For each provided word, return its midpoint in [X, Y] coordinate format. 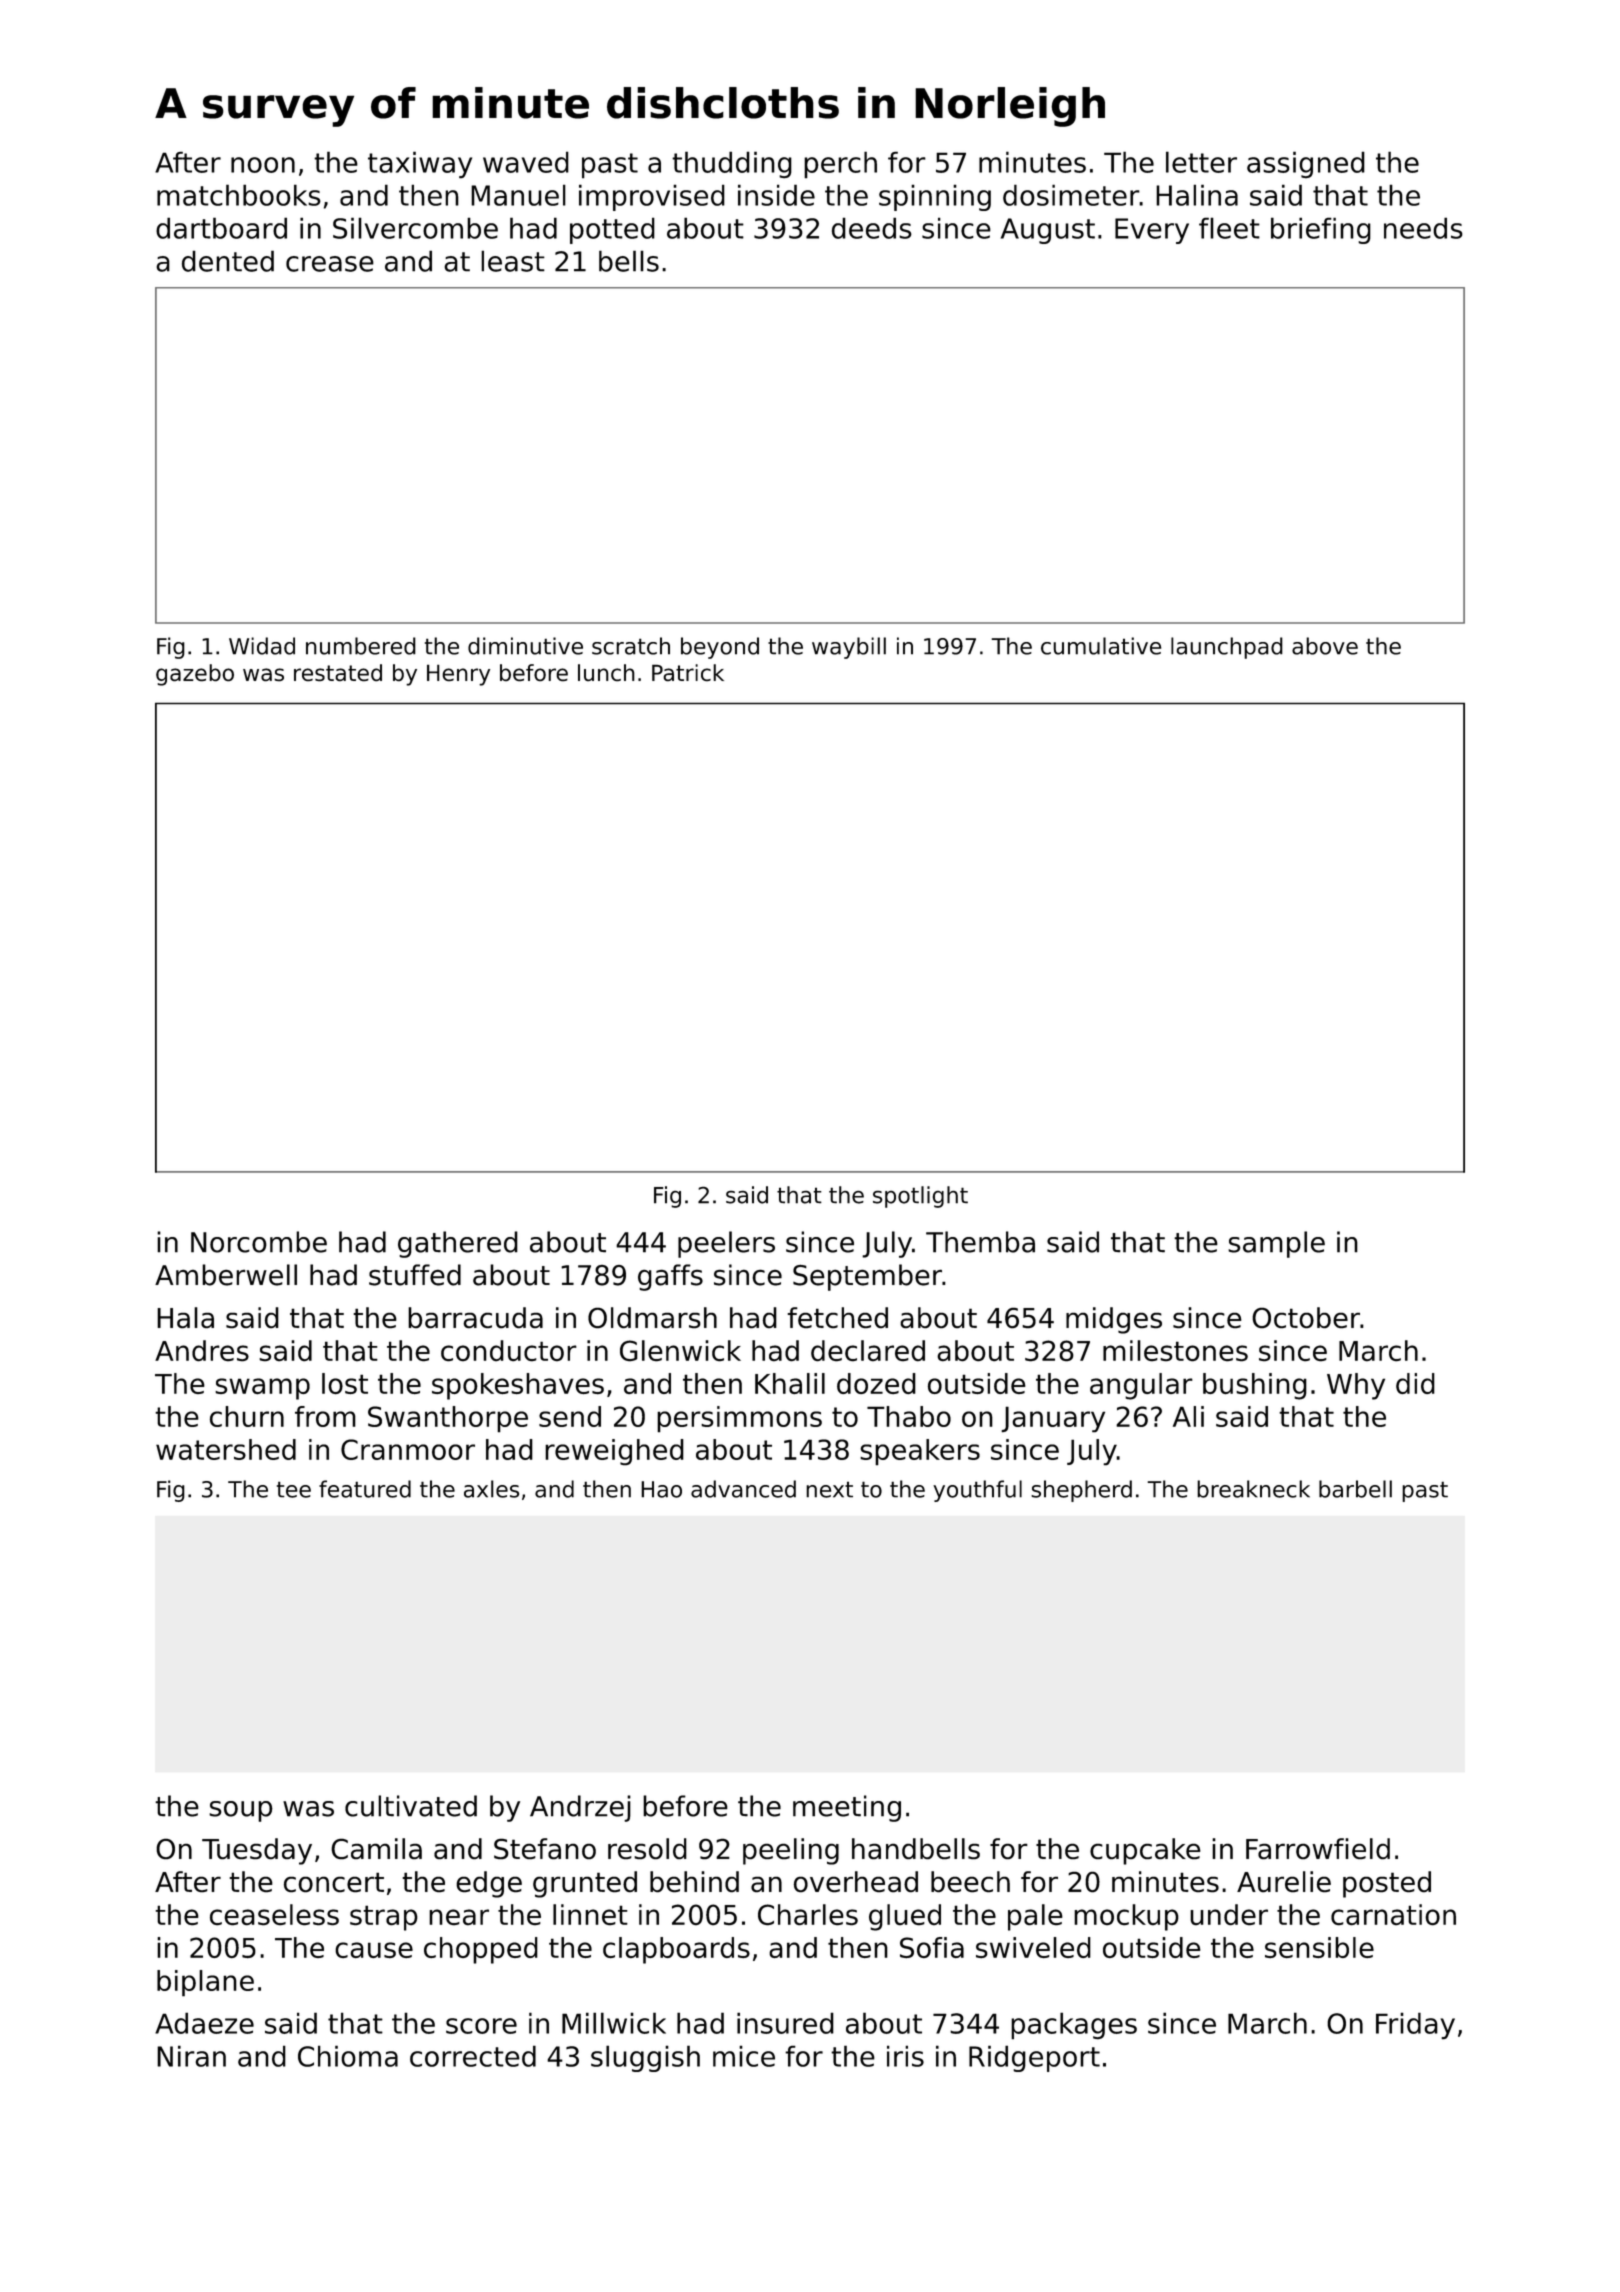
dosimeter [1071, 195]
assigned [1306, 164]
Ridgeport [1034, 2058]
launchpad [1227, 648]
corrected [473, 2056]
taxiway [420, 165]
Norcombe [259, 1242]
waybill [849, 648]
